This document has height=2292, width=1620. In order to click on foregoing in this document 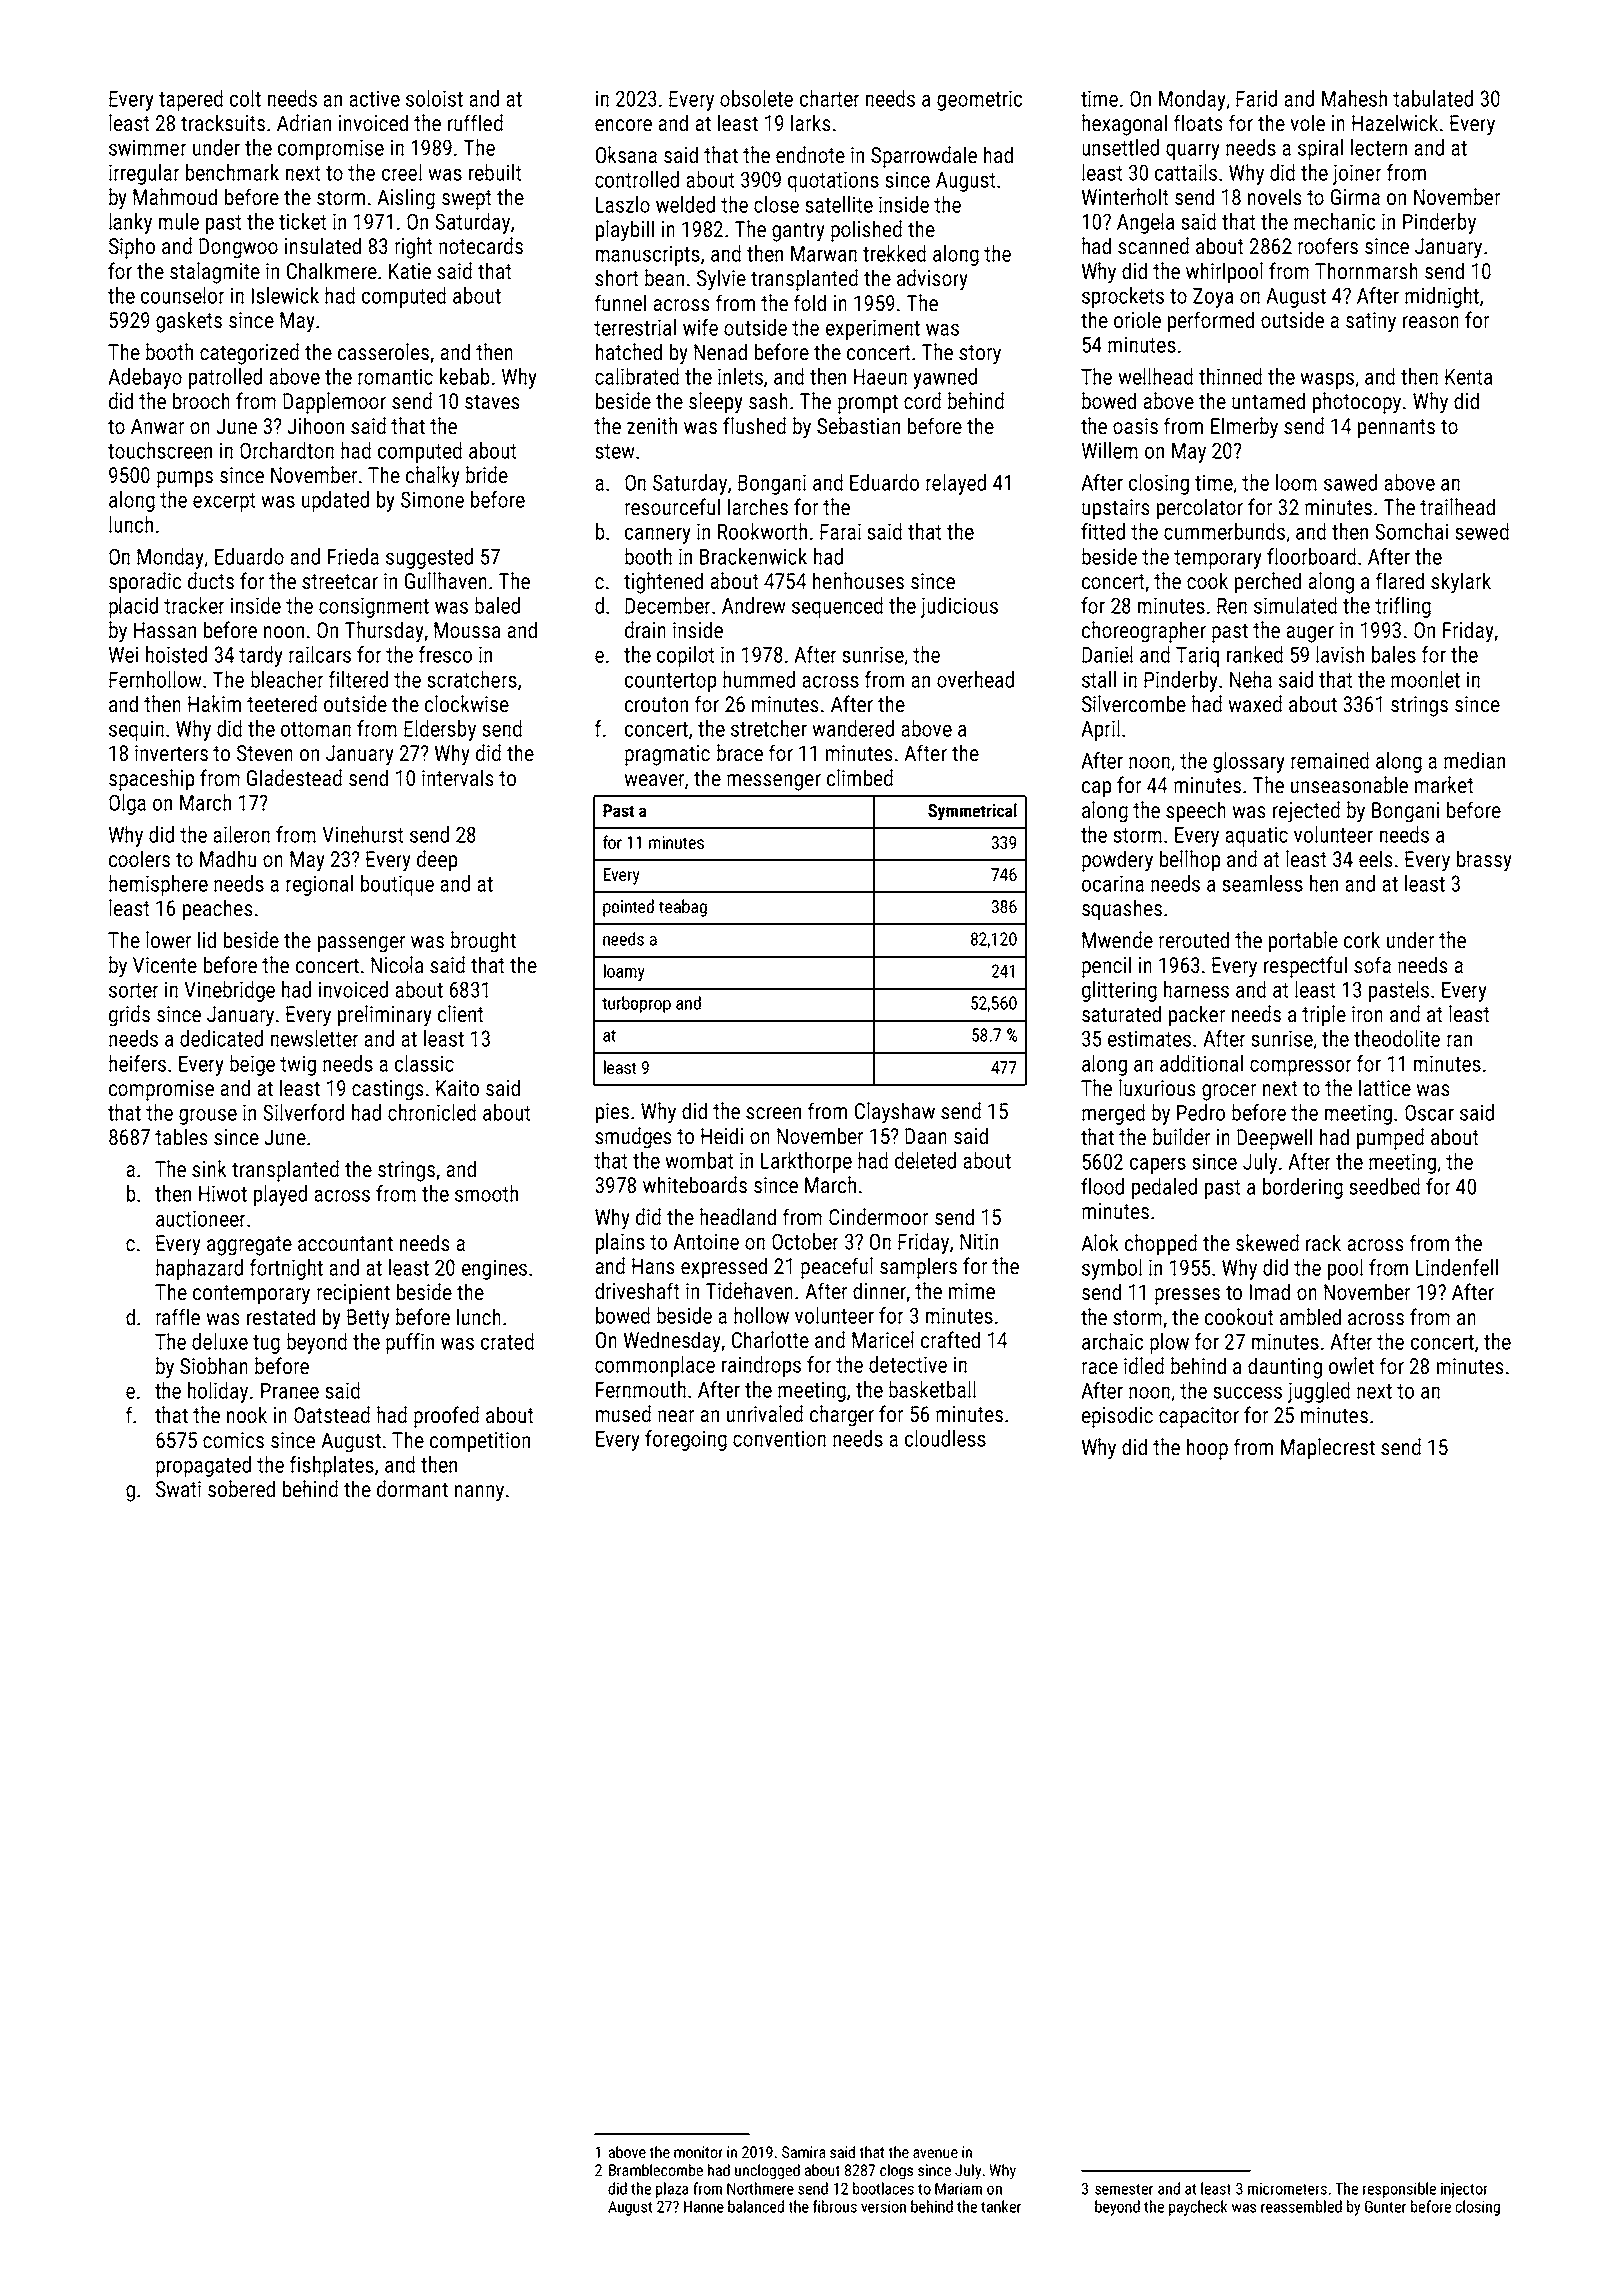, I will do `click(686, 1440)`.
